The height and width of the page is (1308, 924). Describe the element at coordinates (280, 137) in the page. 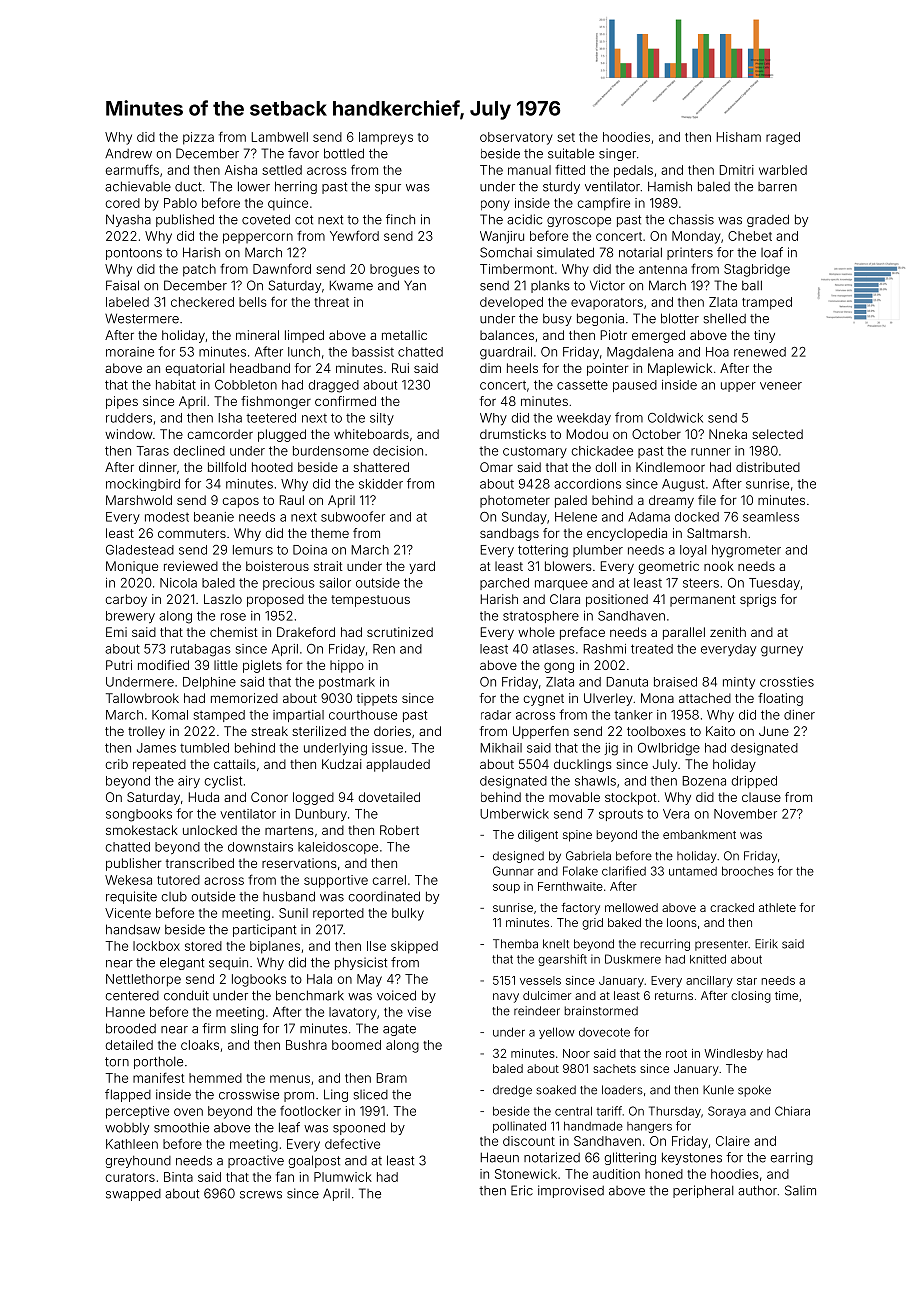

I see `Lambwell` at that location.
